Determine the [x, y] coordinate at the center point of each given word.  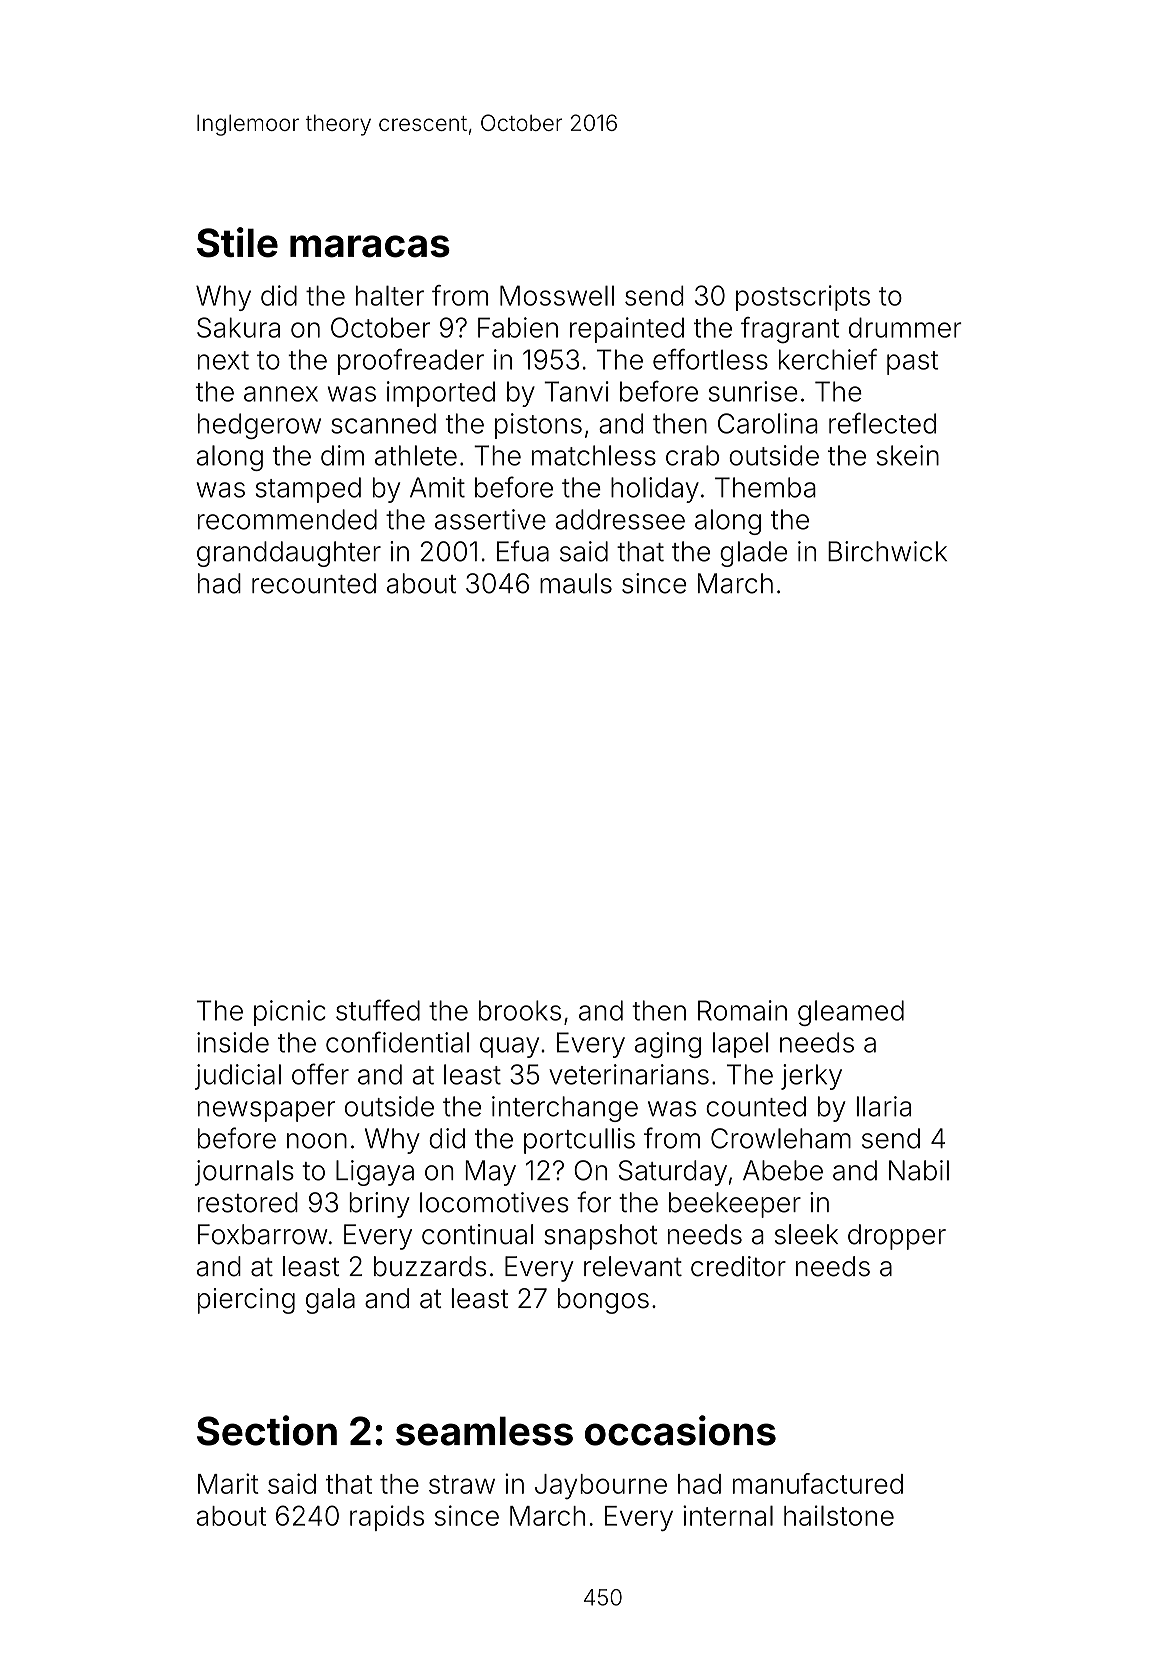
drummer [905, 327]
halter [390, 295]
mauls [576, 583]
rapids [387, 1518]
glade [753, 554]
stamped [308, 490]
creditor [738, 1266]
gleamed [851, 1013]
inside [233, 1042]
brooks [520, 1010]
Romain [742, 1010]
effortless [710, 359]
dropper [897, 1237]
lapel [741, 1045]
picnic [290, 1013]
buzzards [430, 1266]
